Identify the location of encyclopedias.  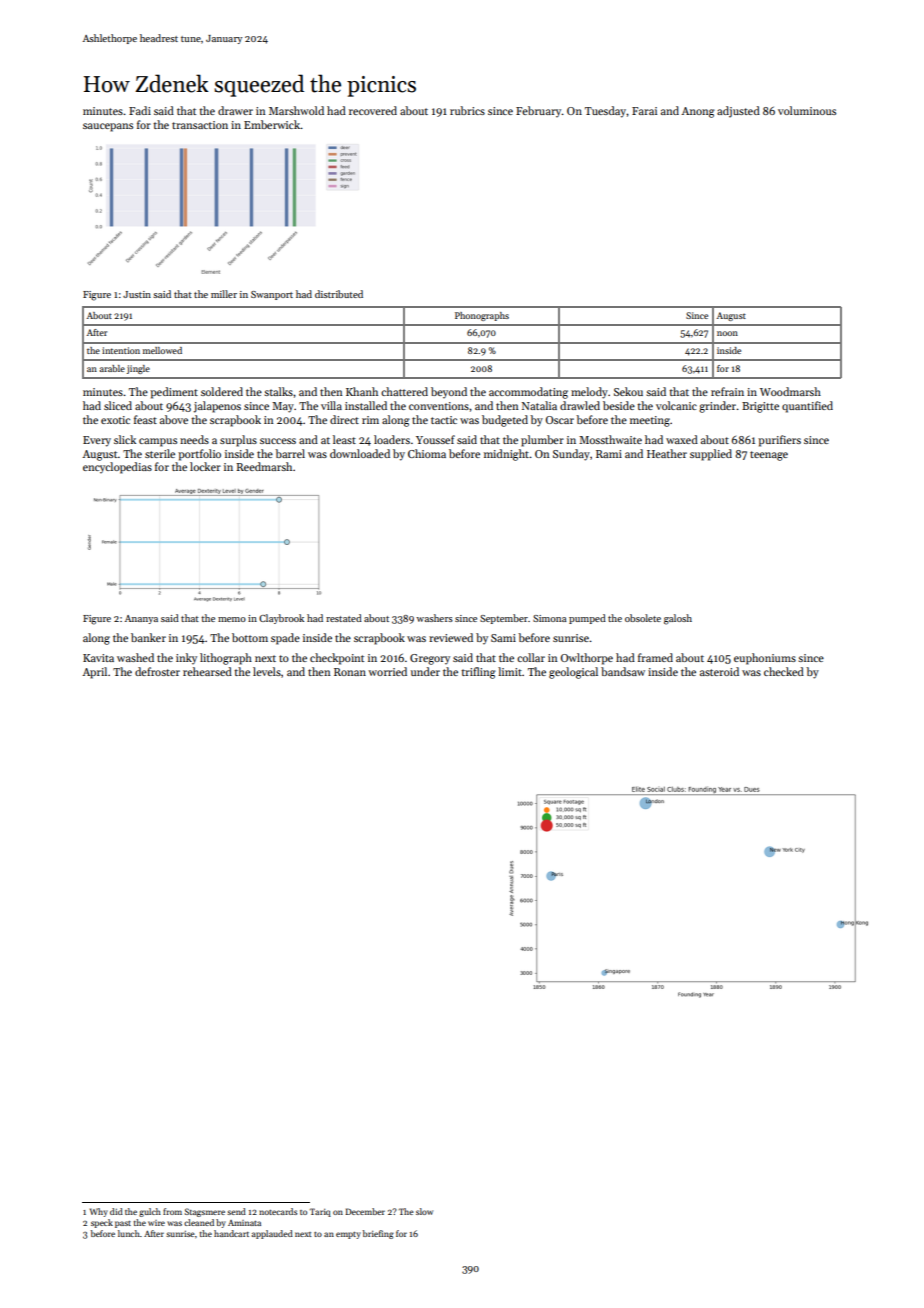
(117, 468).
